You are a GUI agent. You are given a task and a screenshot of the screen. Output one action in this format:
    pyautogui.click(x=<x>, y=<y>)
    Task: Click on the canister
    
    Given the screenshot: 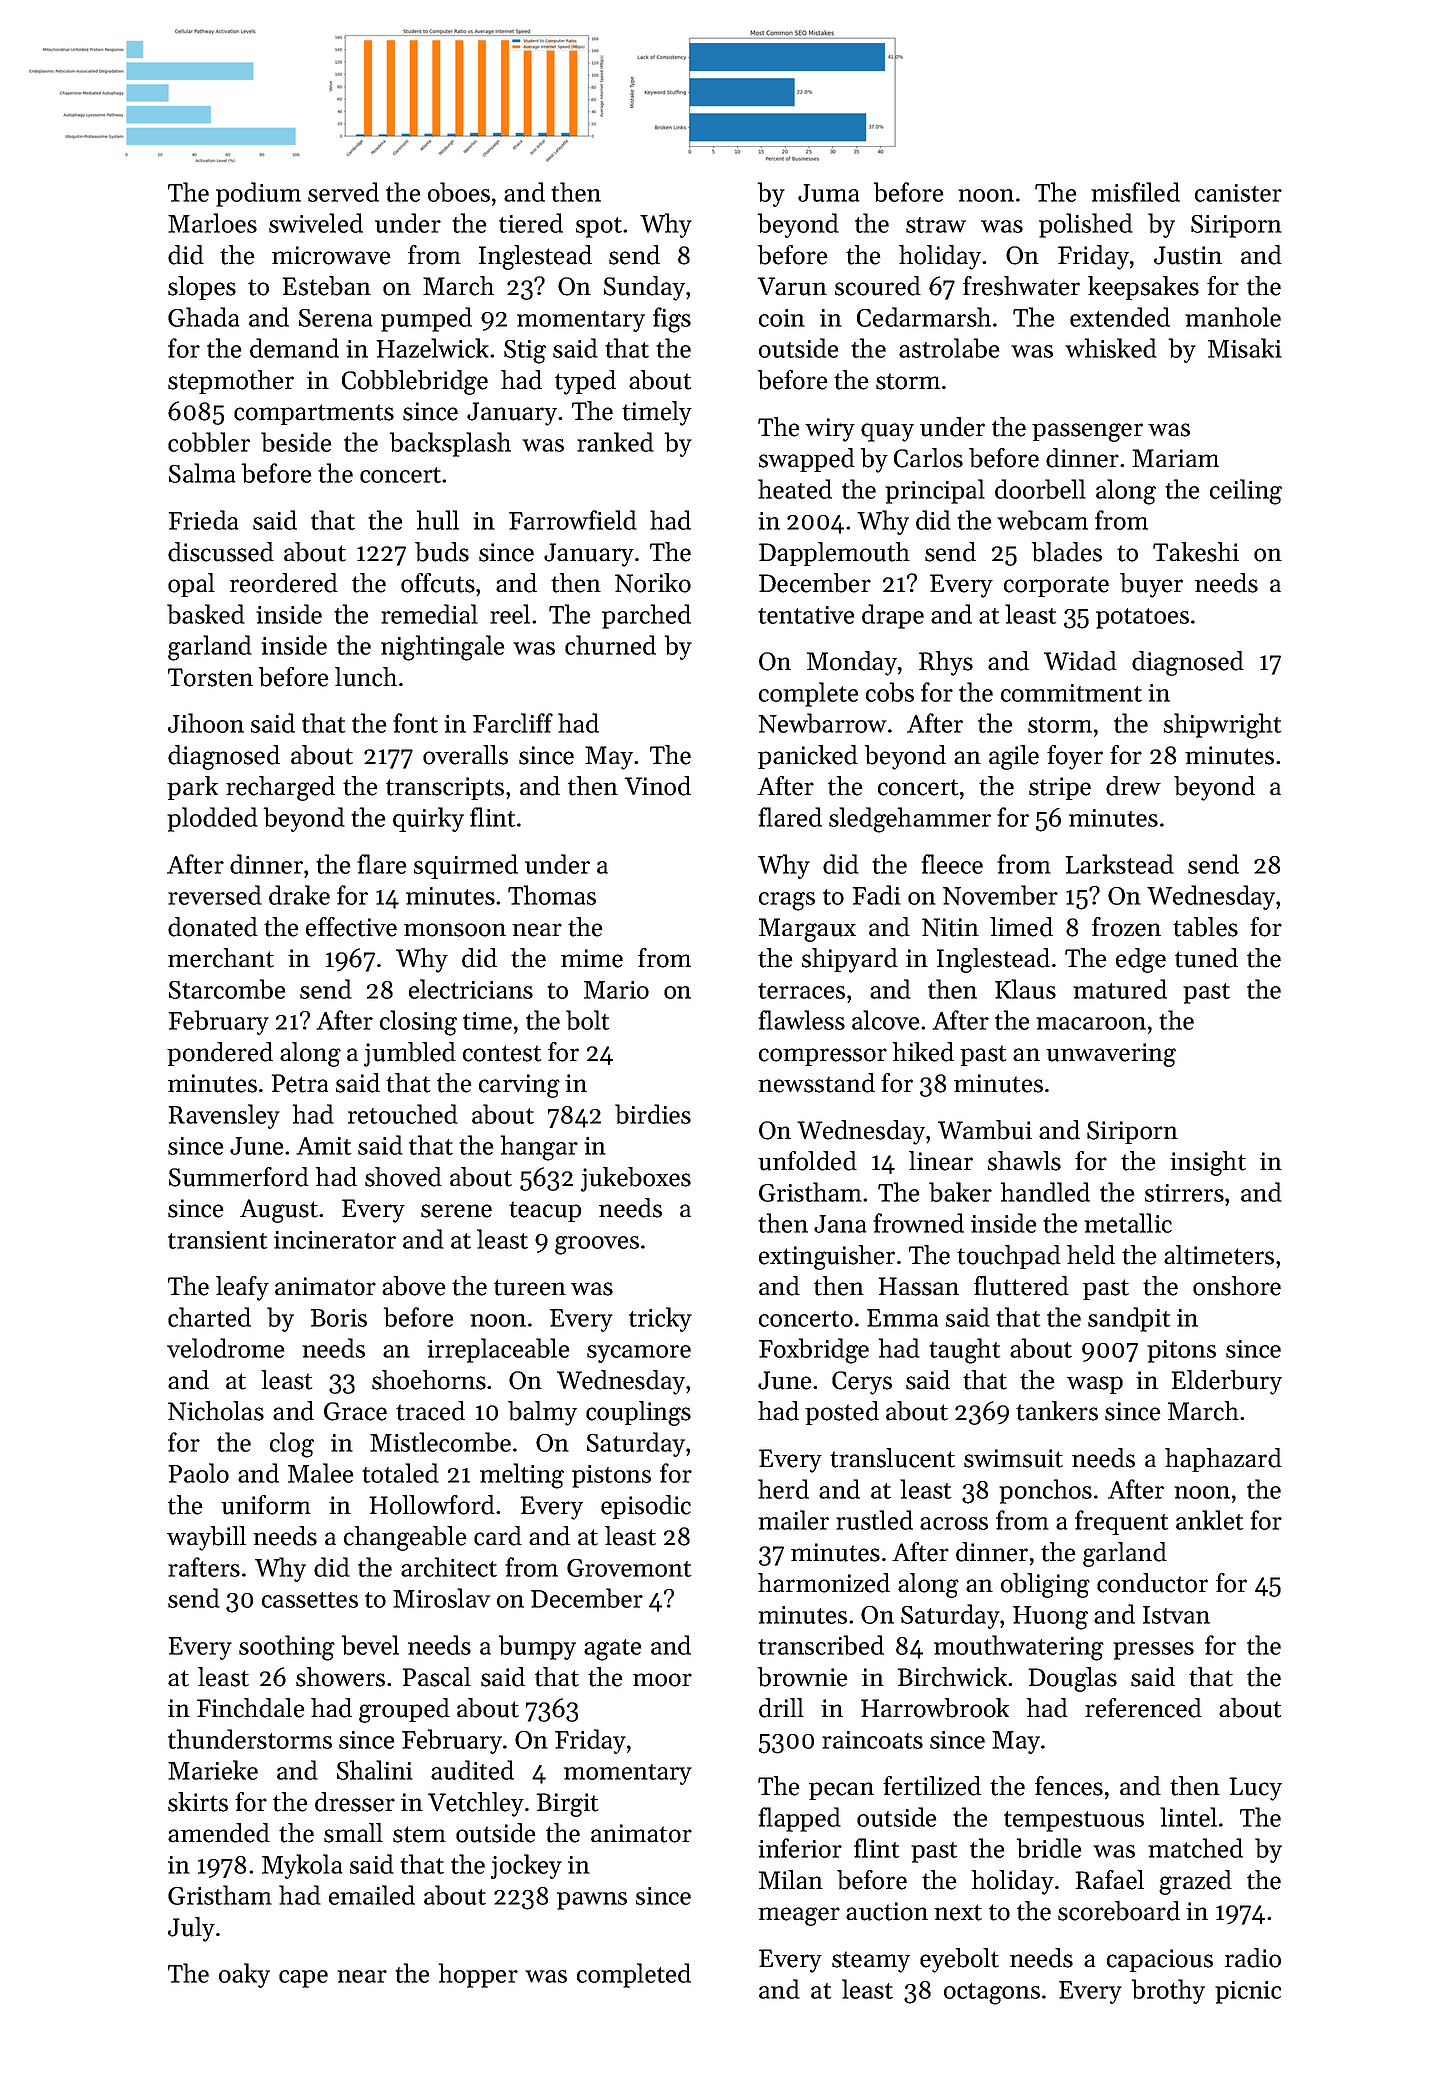 What is the action you would take?
    pyautogui.click(x=1238, y=193)
